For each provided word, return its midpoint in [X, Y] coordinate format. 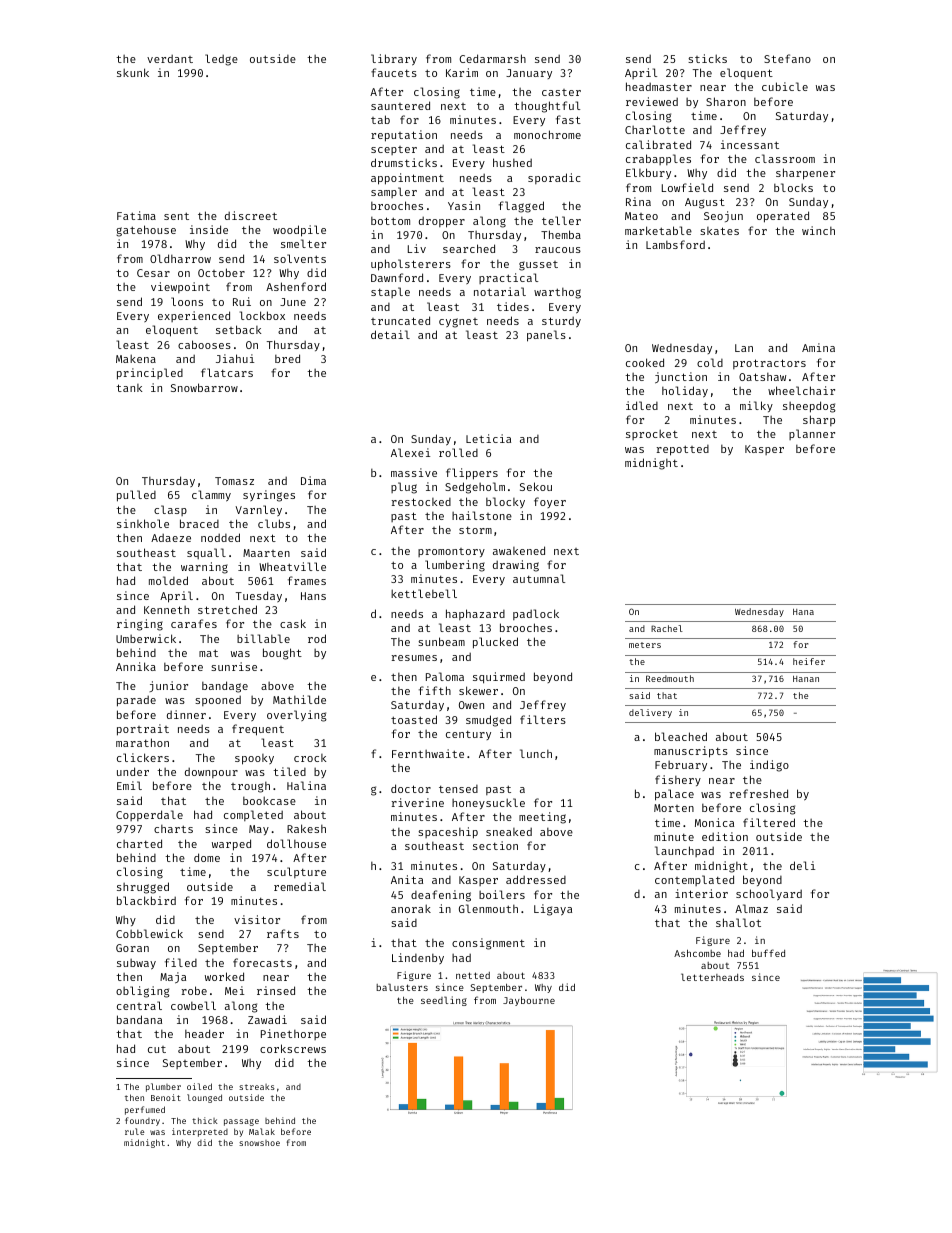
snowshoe [259, 1143]
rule [134, 1131]
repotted [683, 450]
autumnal [539, 578]
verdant [170, 59]
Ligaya [553, 910]
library [394, 60]
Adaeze [171, 538]
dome [207, 857]
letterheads [712, 977]
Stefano [787, 58]
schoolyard [769, 895]
